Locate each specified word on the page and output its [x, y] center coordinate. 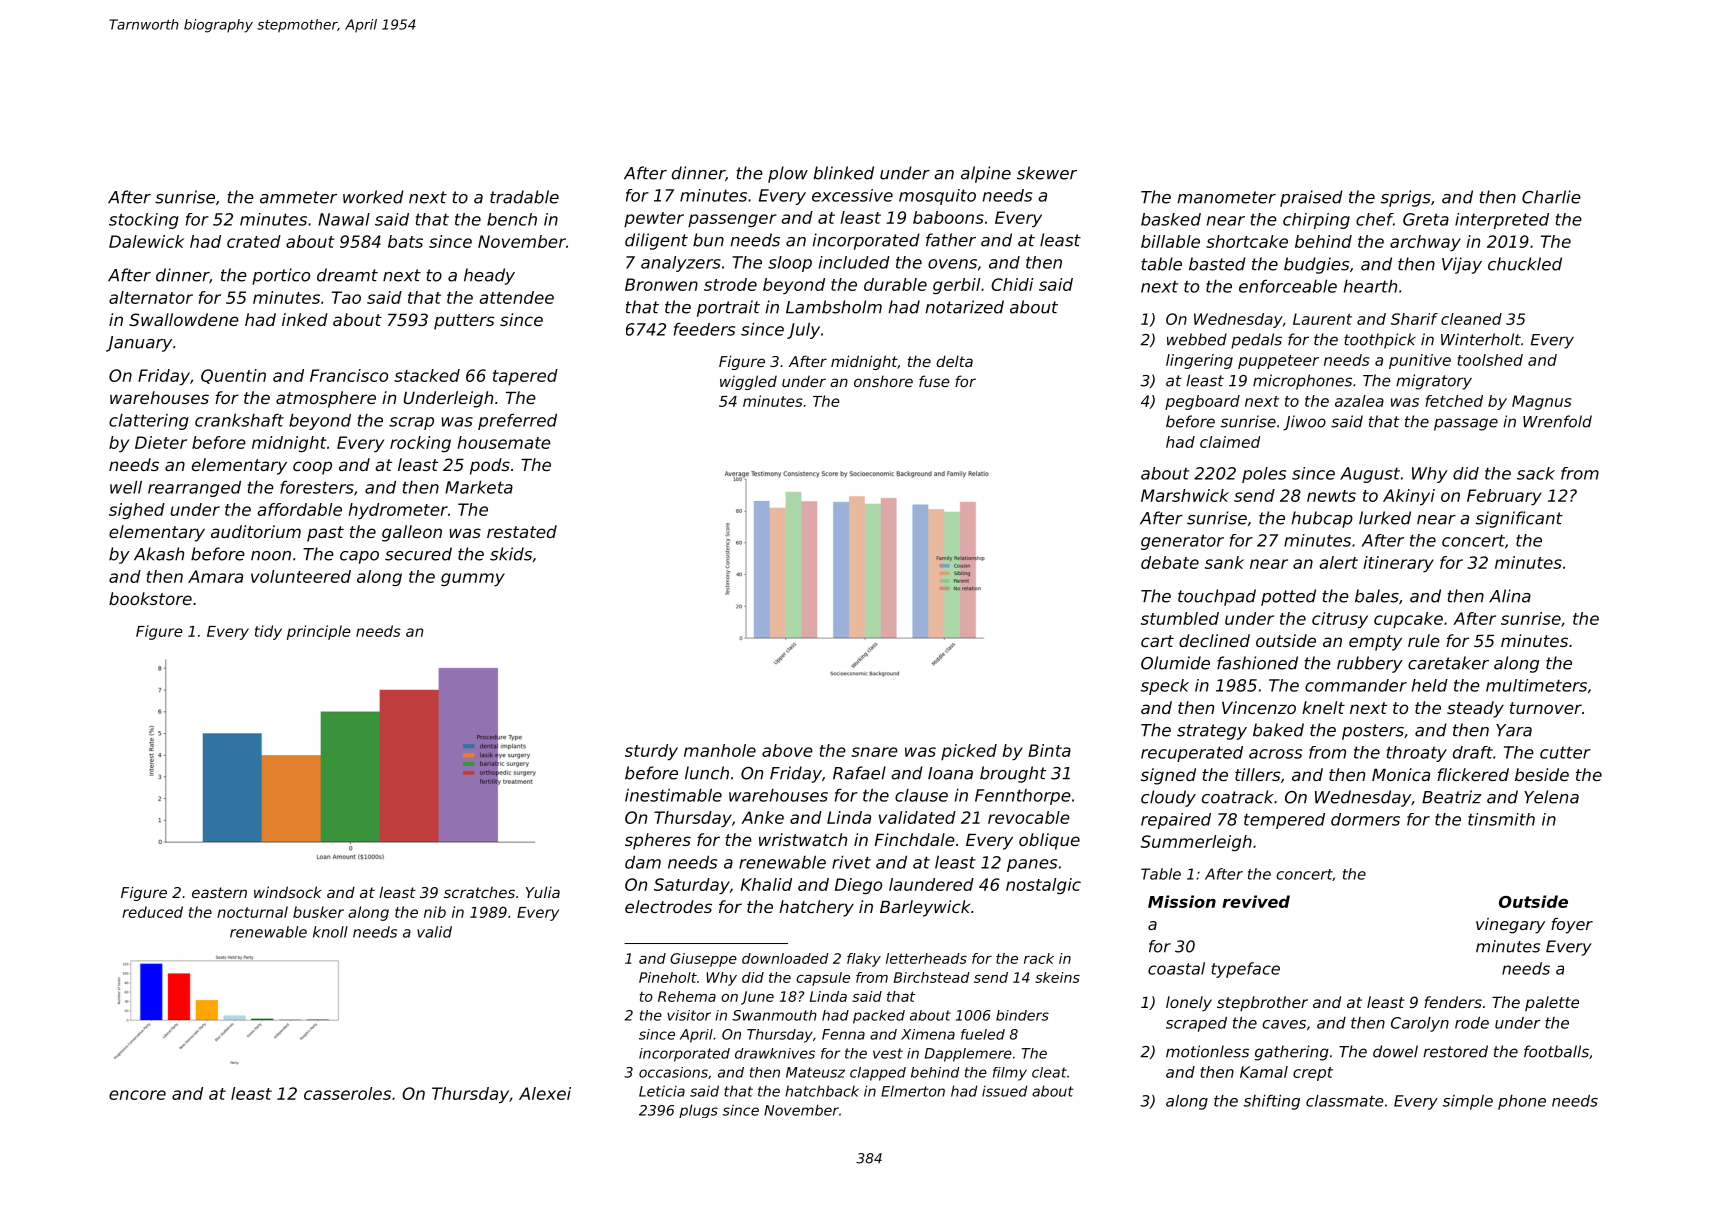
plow [788, 174]
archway [1425, 243]
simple [1468, 1102]
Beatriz [1451, 797]
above [787, 750]
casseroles [347, 1093]
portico [281, 276]
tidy [268, 632]
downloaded [785, 958]
